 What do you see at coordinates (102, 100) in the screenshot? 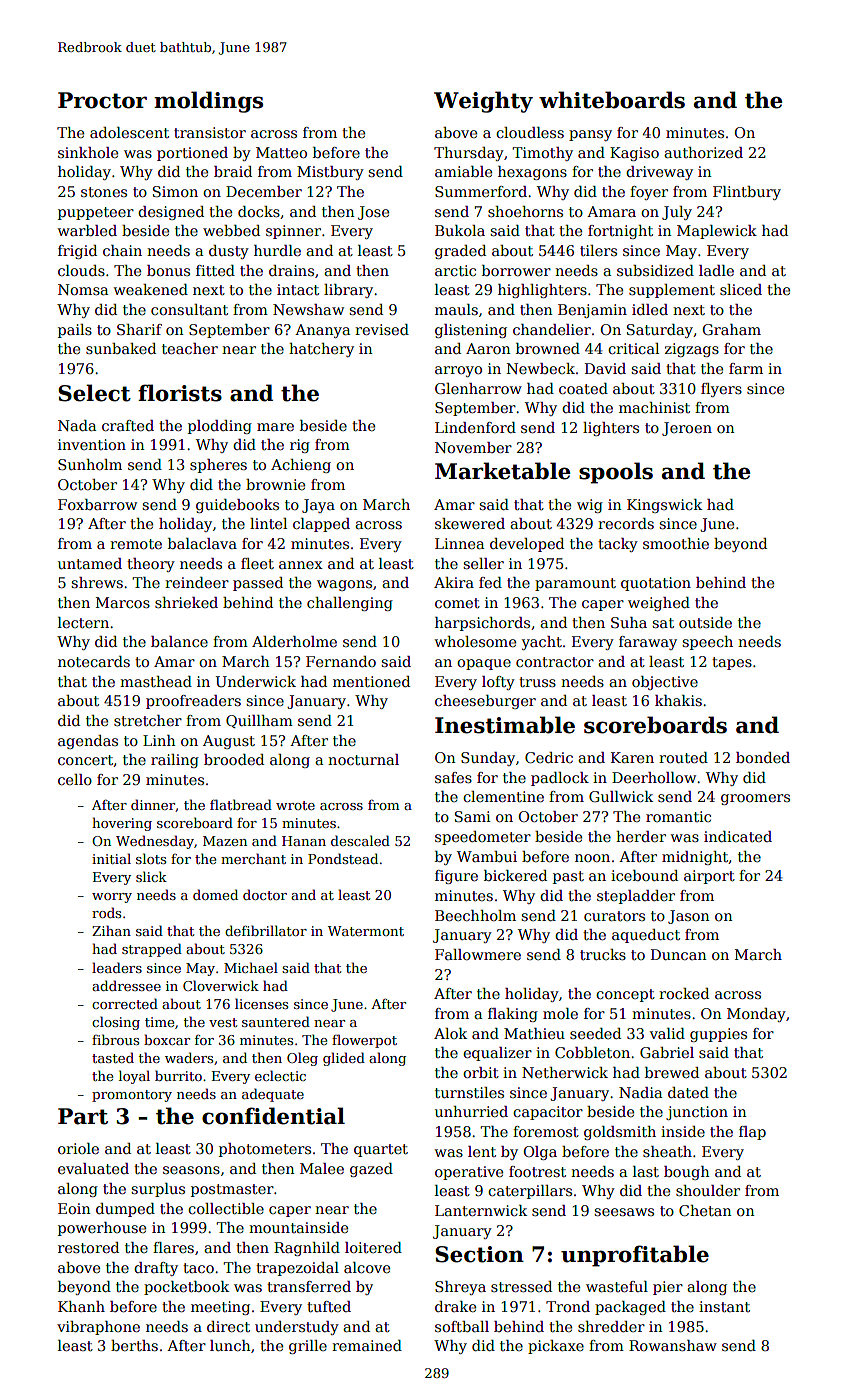
I see `Proctor` at bounding box center [102, 100].
